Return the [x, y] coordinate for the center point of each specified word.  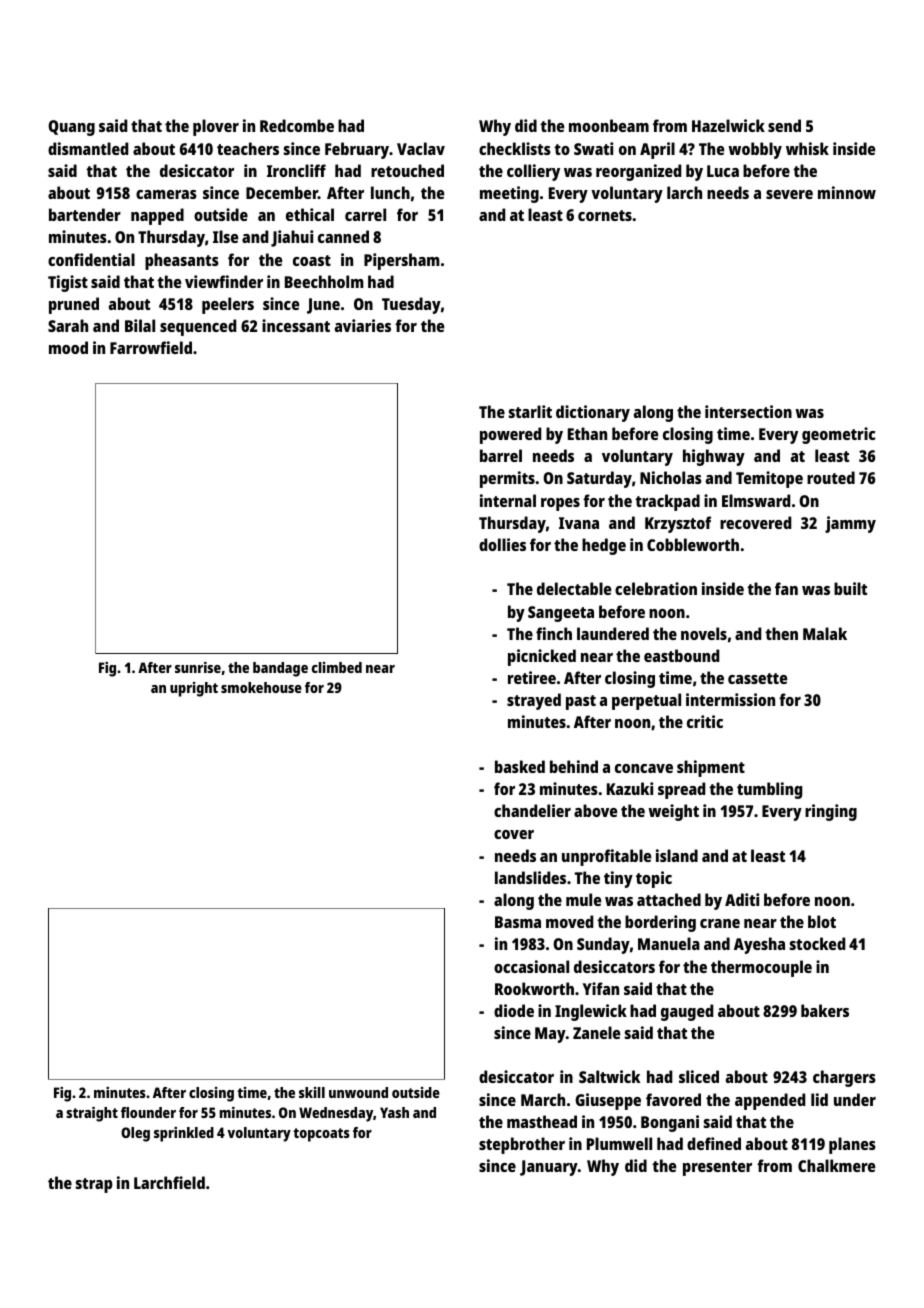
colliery [533, 172]
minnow [847, 192]
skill [312, 1092]
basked [520, 766]
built [850, 588]
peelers [228, 305]
